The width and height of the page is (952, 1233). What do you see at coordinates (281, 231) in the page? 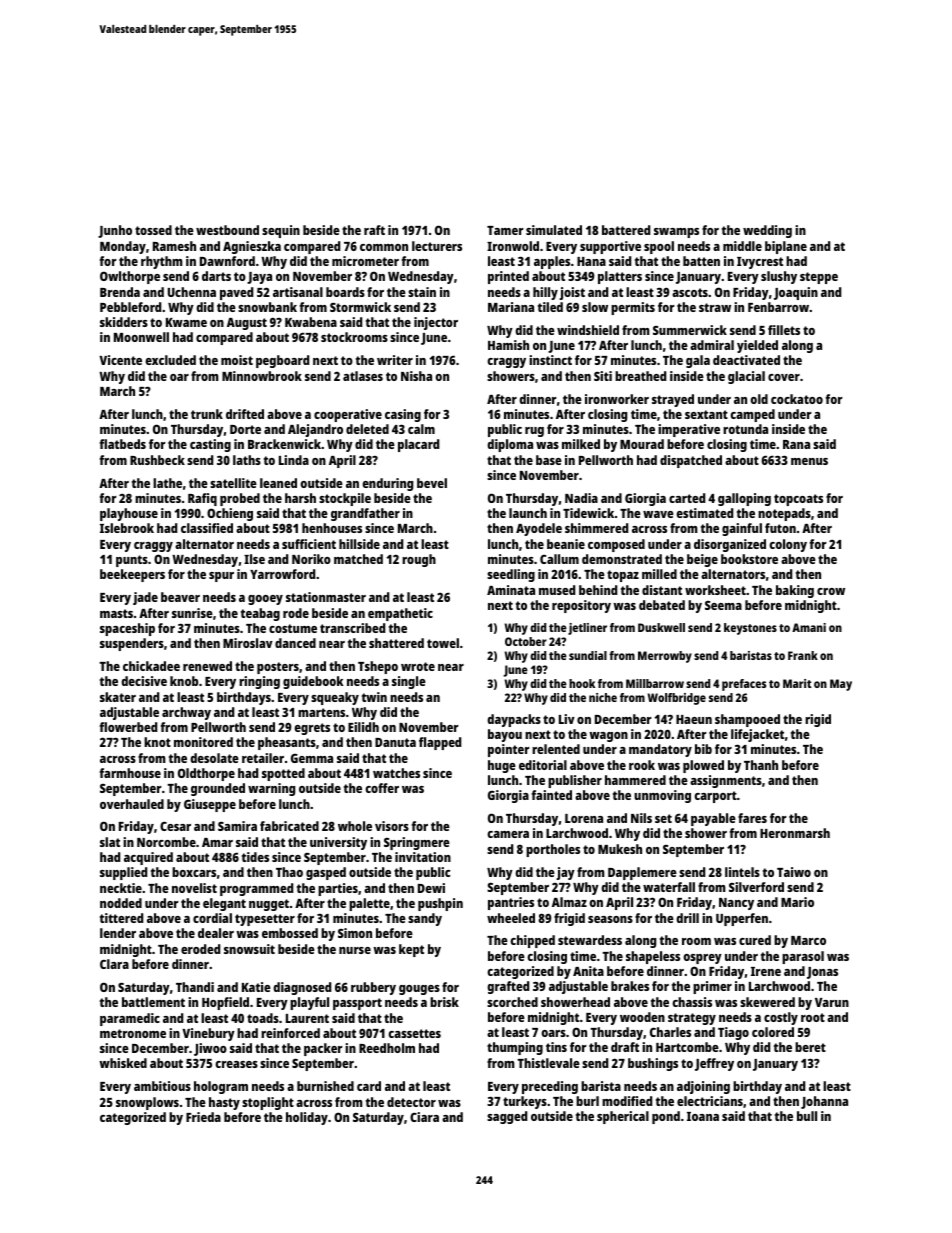
I see `sequin` at bounding box center [281, 231].
